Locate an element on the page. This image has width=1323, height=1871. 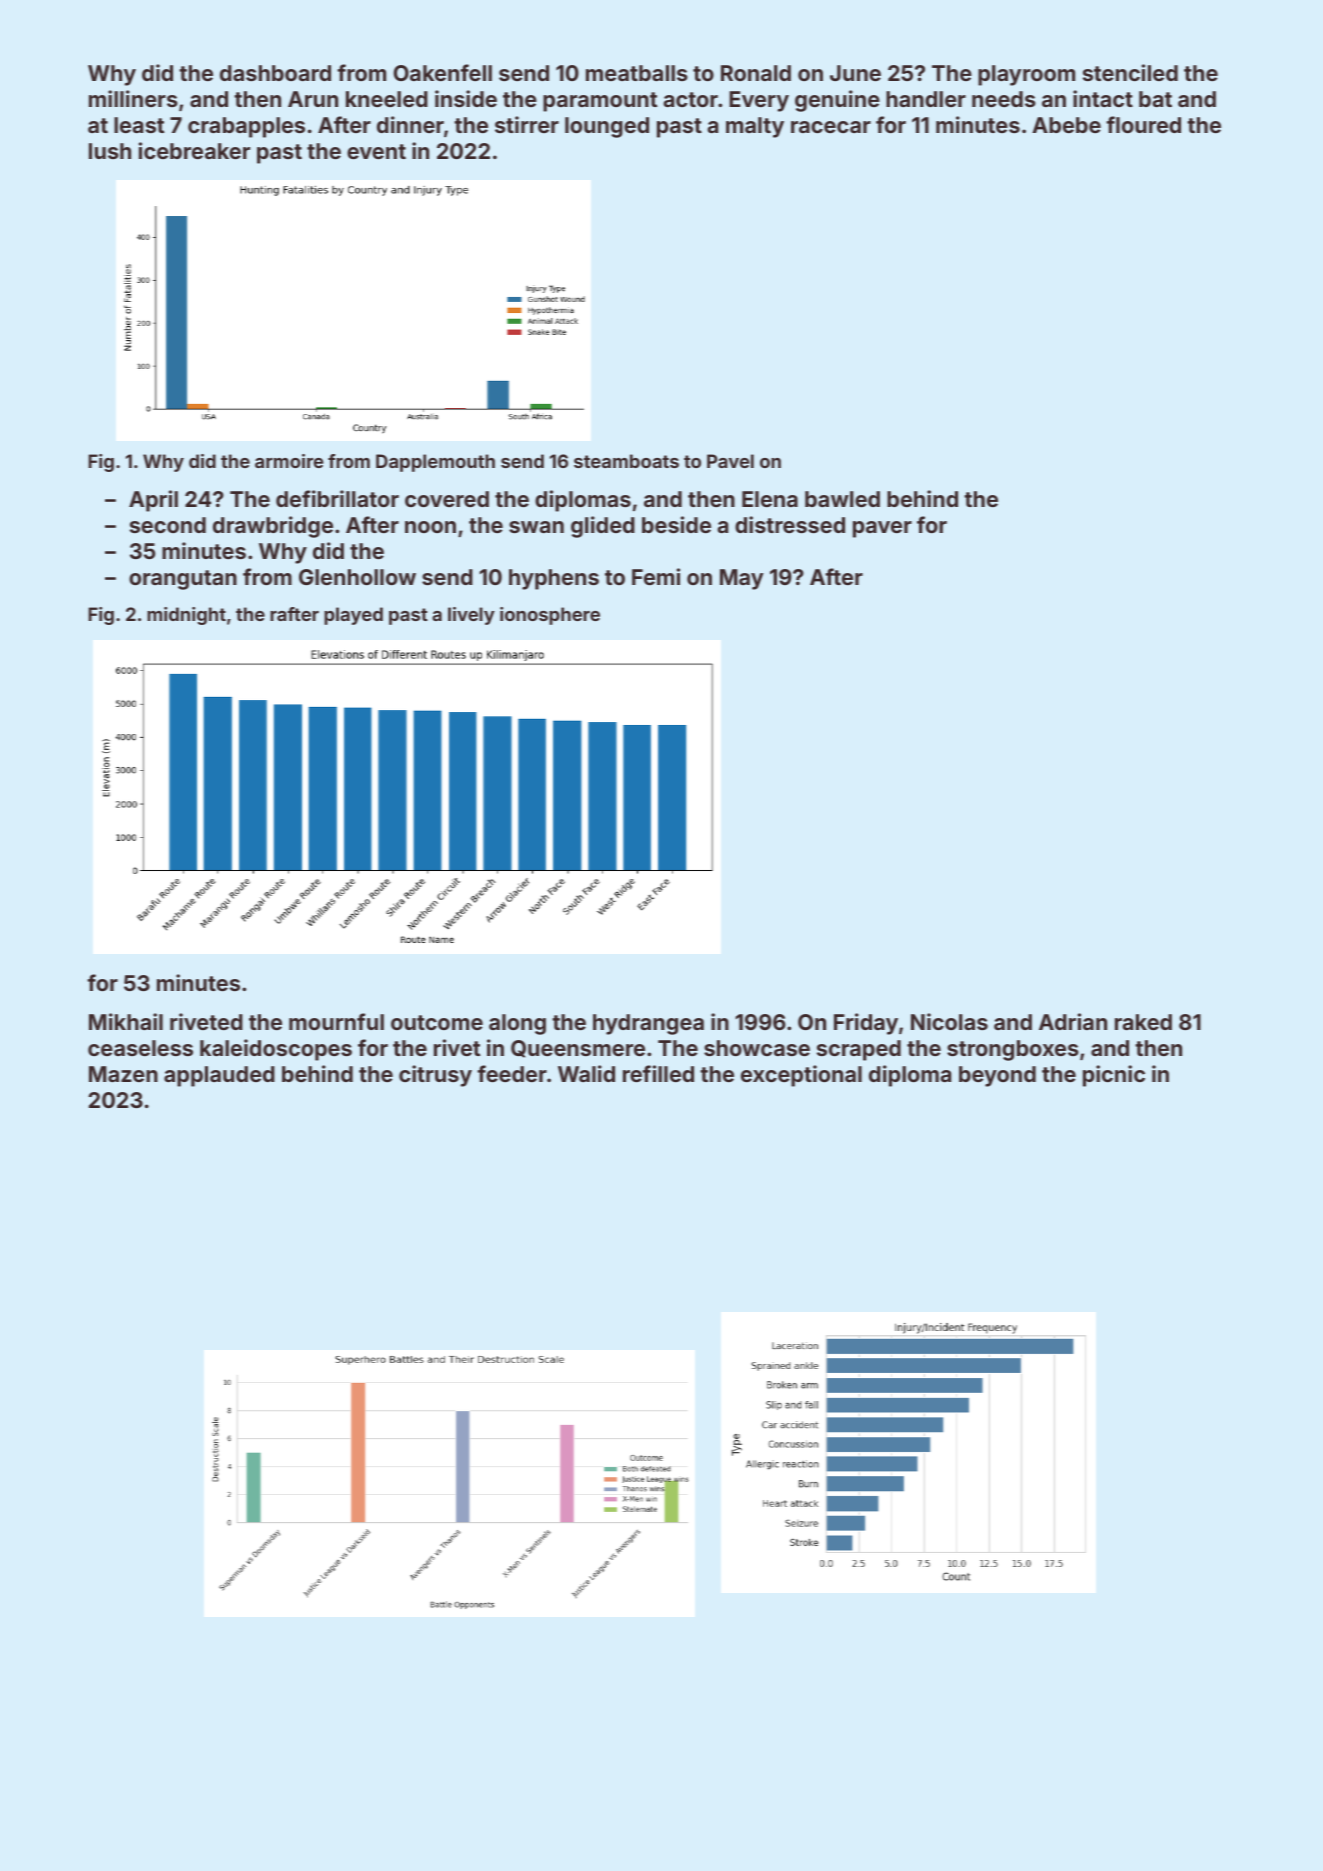
scraped is located at coordinates (859, 1050).
